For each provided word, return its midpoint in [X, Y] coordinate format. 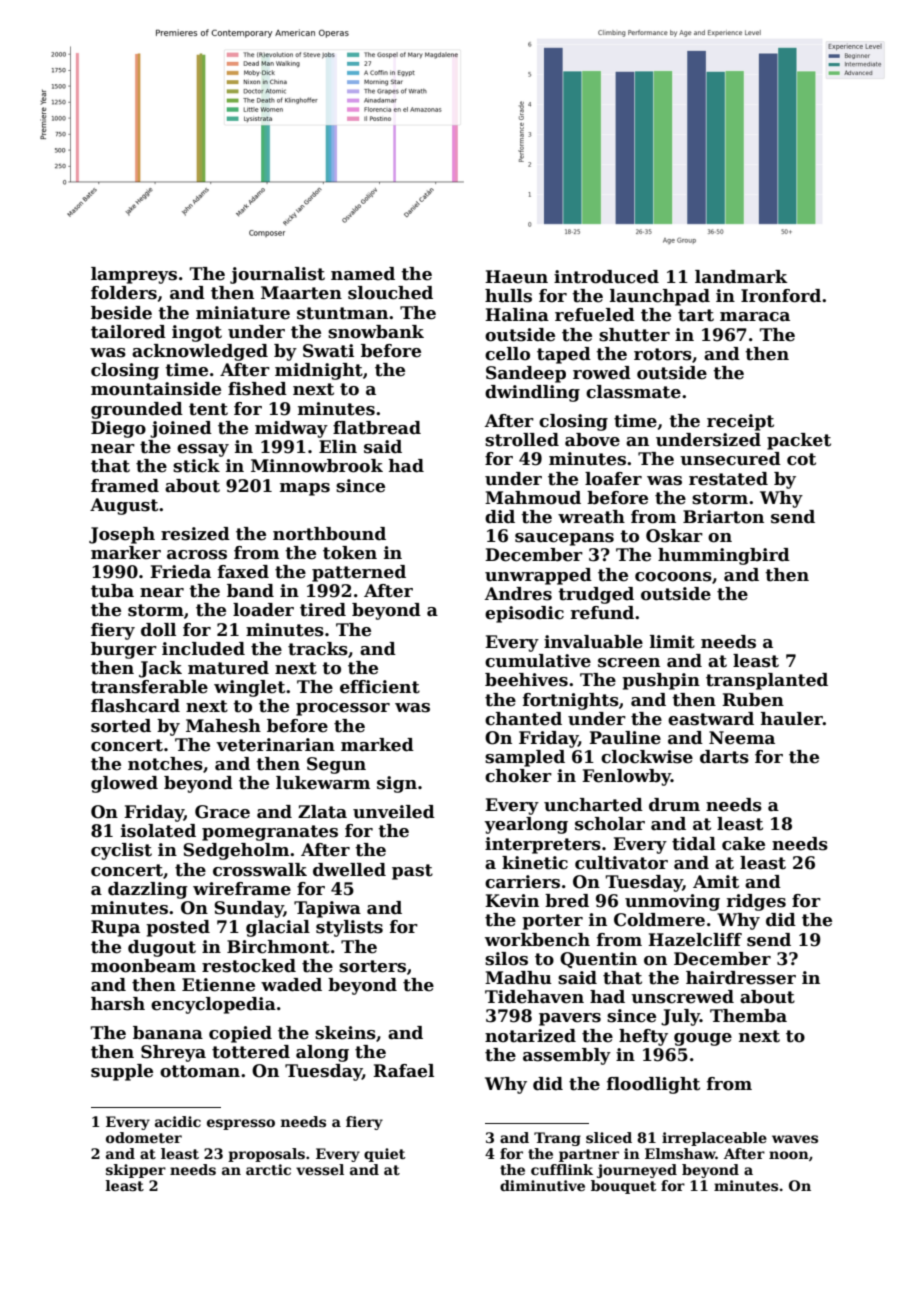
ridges [756, 902]
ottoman [200, 1071]
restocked [249, 966]
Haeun [516, 277]
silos [506, 959]
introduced [606, 277]
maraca [755, 317]
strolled [522, 440]
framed [125, 486]
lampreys [134, 275]
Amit [716, 882]
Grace [222, 812]
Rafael [403, 1071]
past [412, 872]
